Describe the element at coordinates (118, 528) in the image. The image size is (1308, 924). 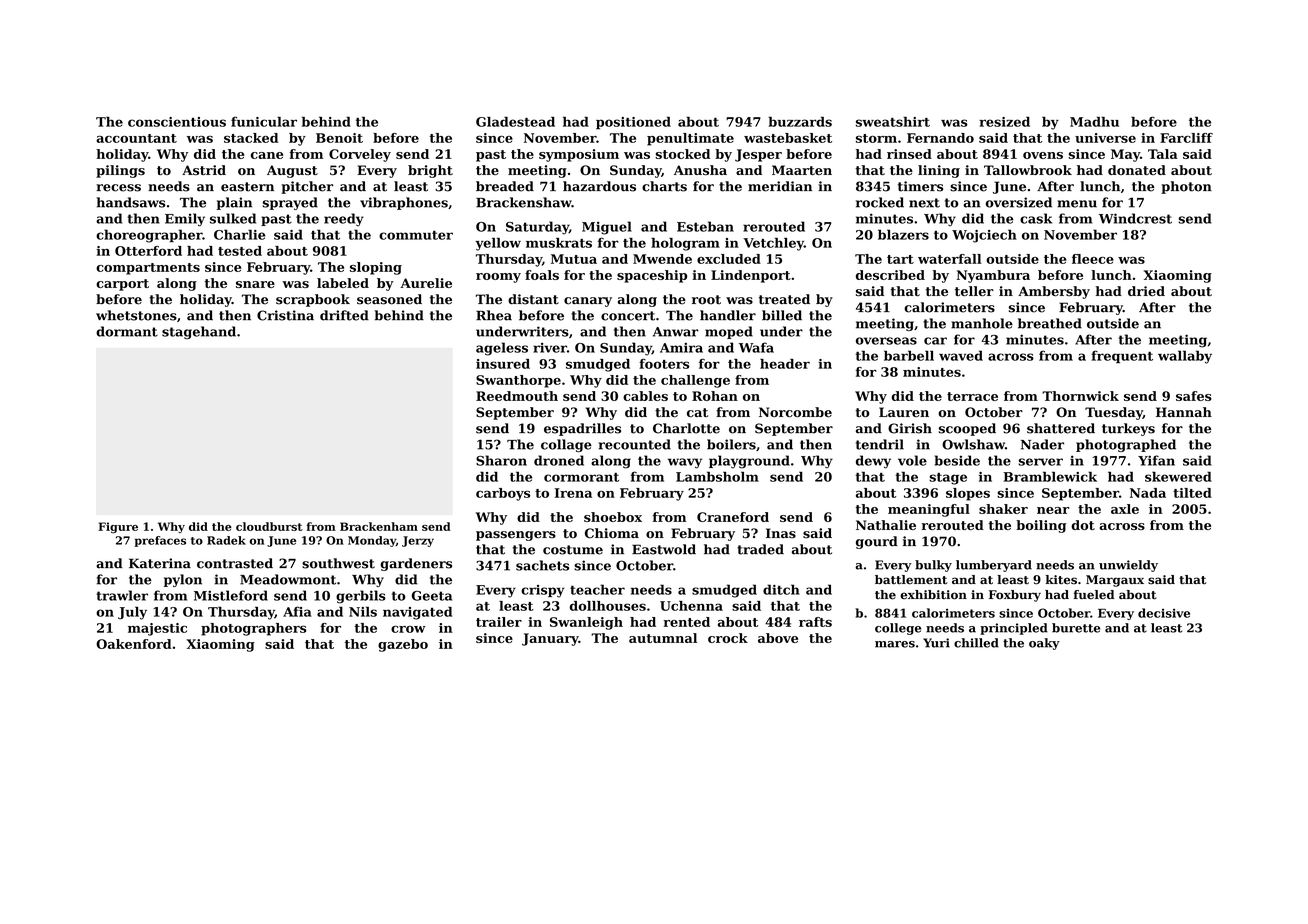
I see `Figure` at that location.
